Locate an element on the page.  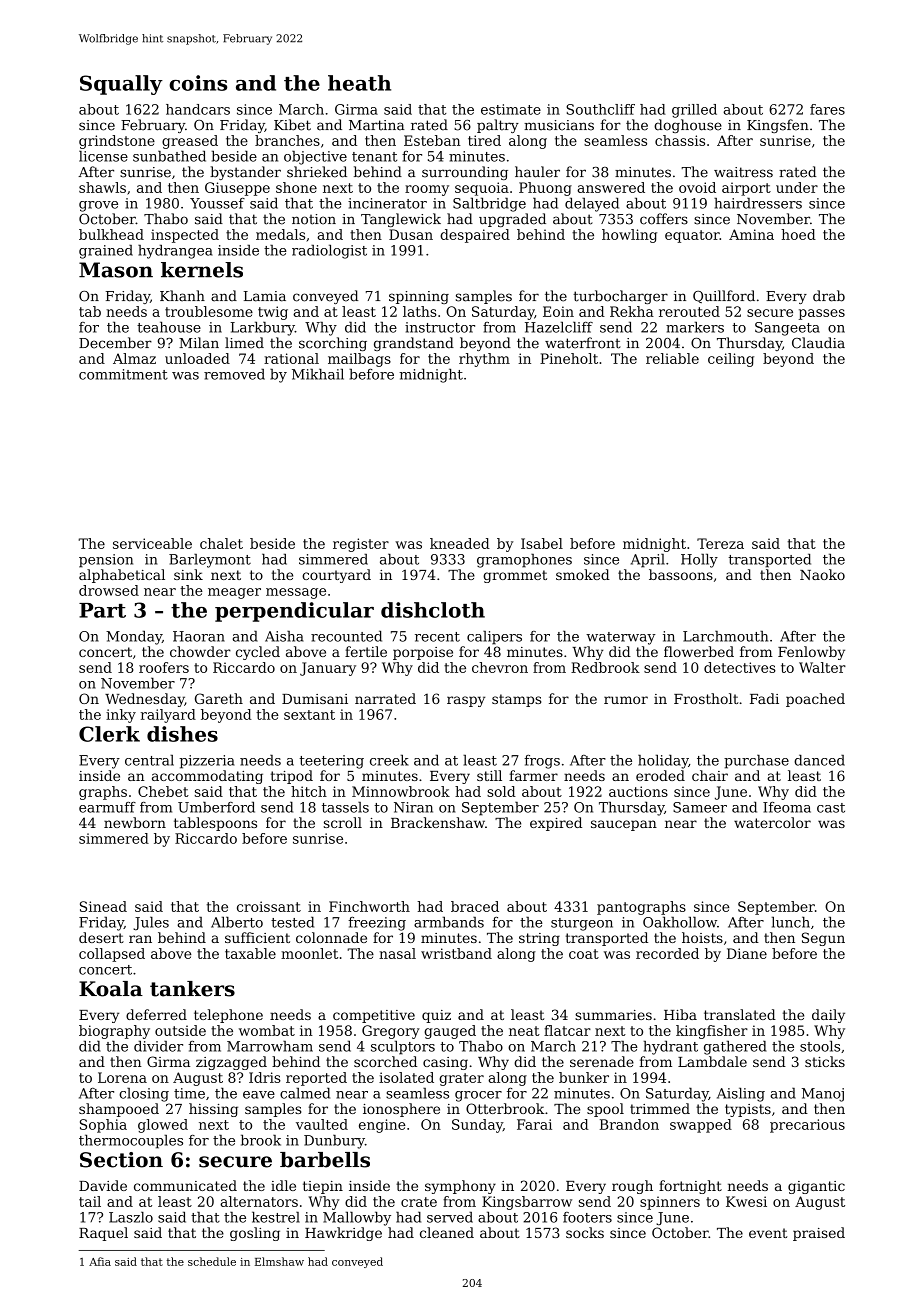
lunch is located at coordinates (791, 922).
